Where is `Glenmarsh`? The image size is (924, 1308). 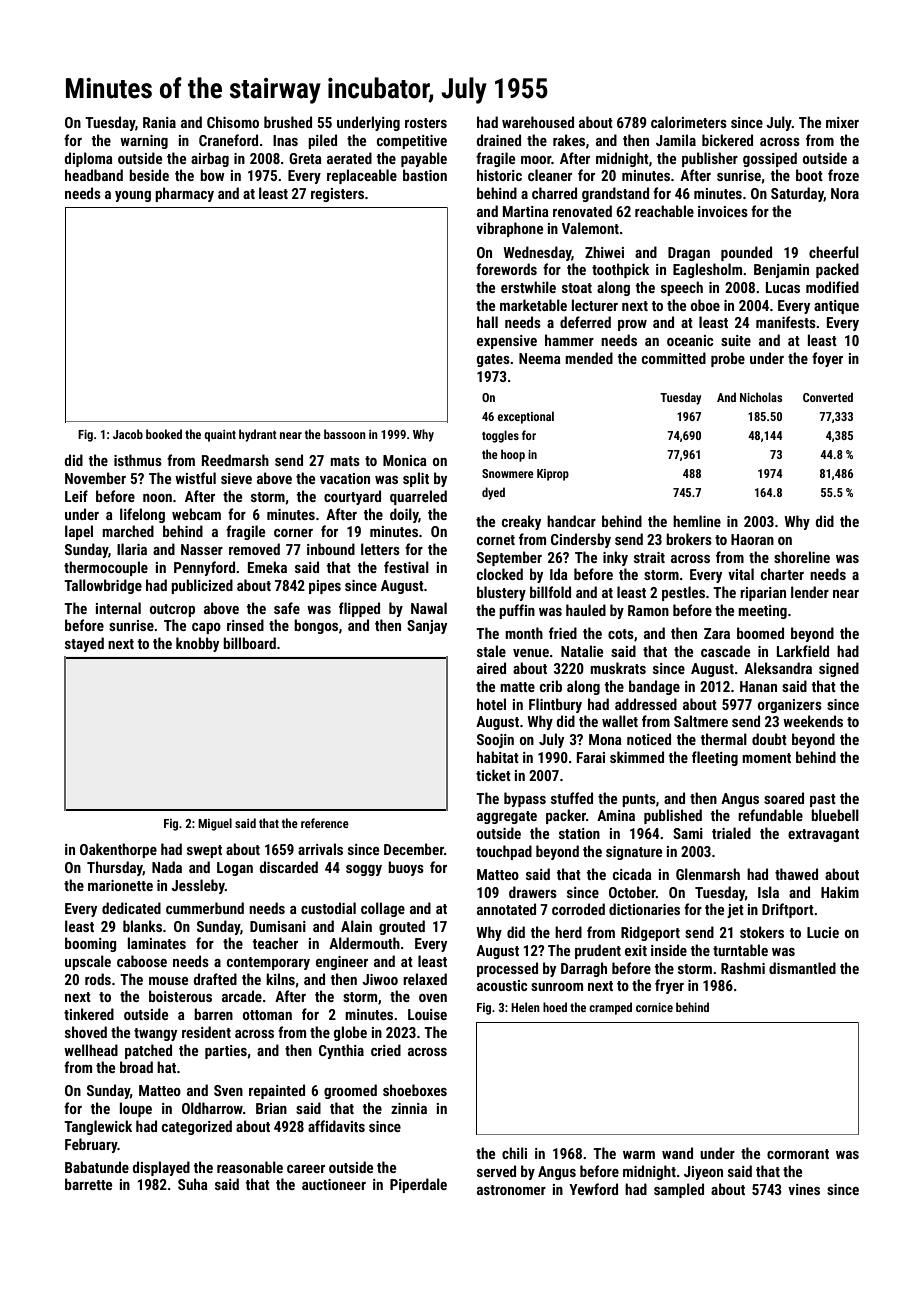 Glenmarsh is located at coordinates (708, 874).
